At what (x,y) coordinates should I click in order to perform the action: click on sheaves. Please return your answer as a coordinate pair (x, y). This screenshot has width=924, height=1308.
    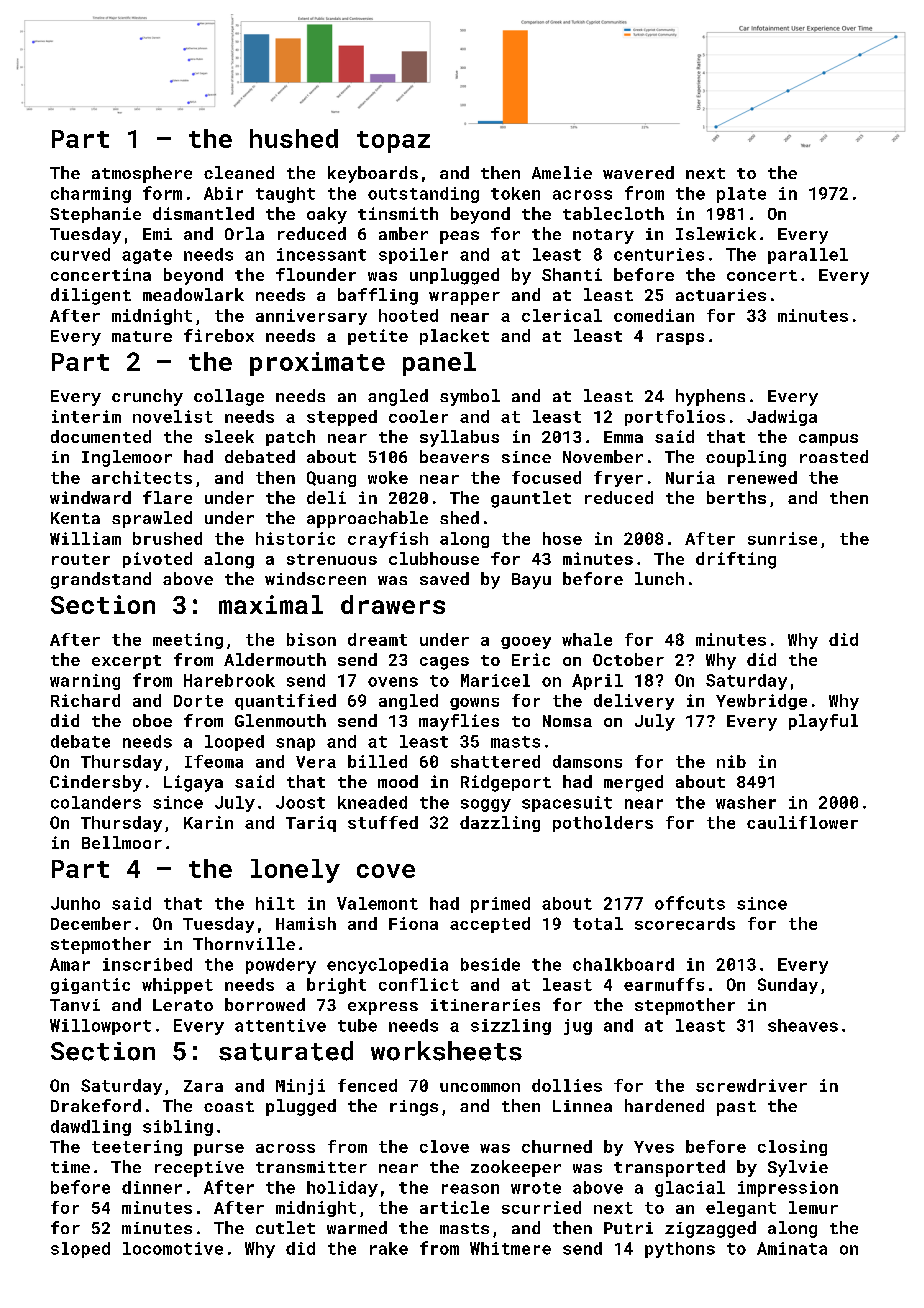
    Looking at the image, I should click on (803, 1025).
